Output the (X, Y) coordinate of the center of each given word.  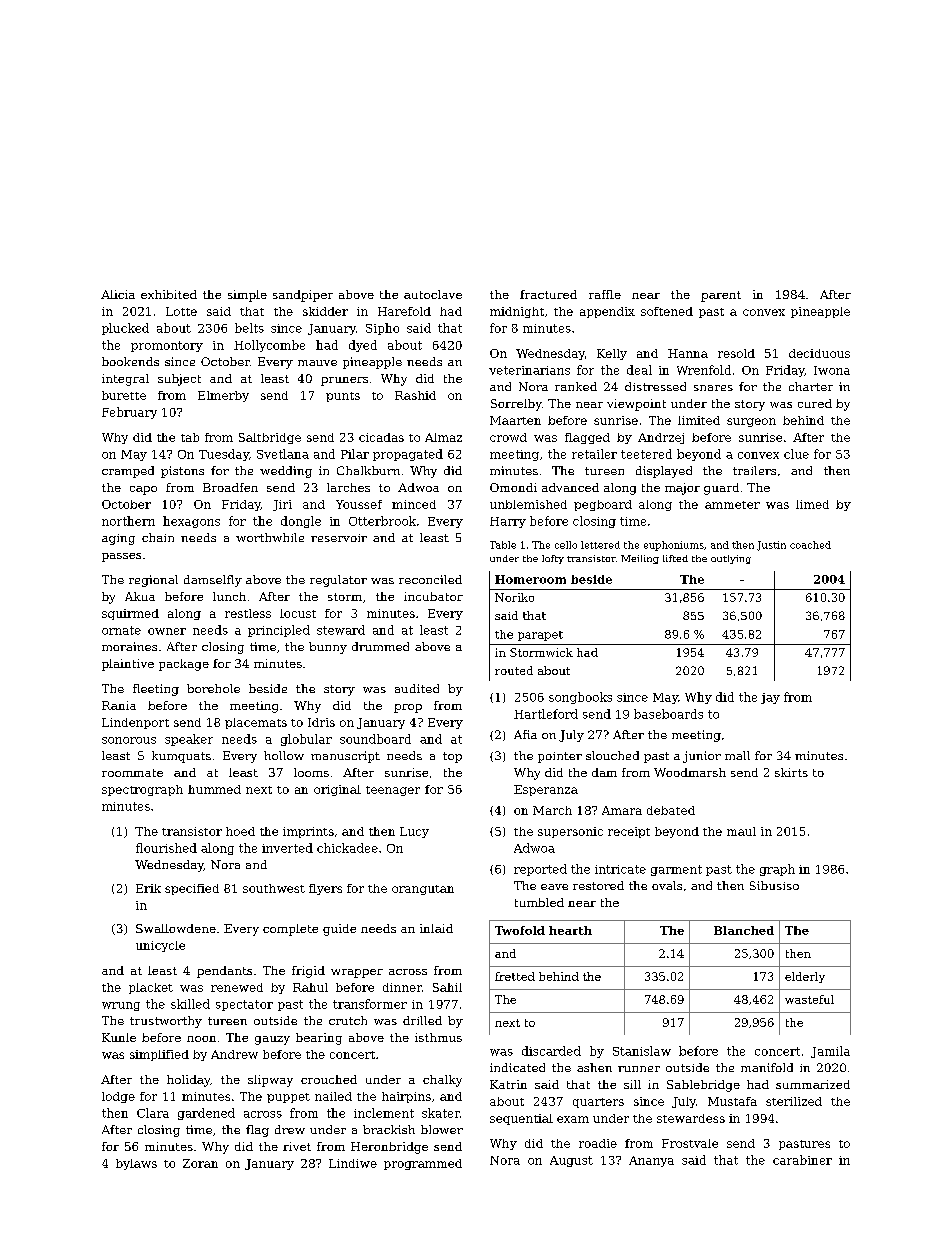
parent (721, 296)
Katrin (508, 1084)
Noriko (514, 597)
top (452, 757)
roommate (132, 773)
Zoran (200, 1163)
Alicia (118, 294)
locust (298, 613)
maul (741, 831)
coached (810, 545)
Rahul (310, 987)
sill (632, 1084)
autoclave (433, 294)
